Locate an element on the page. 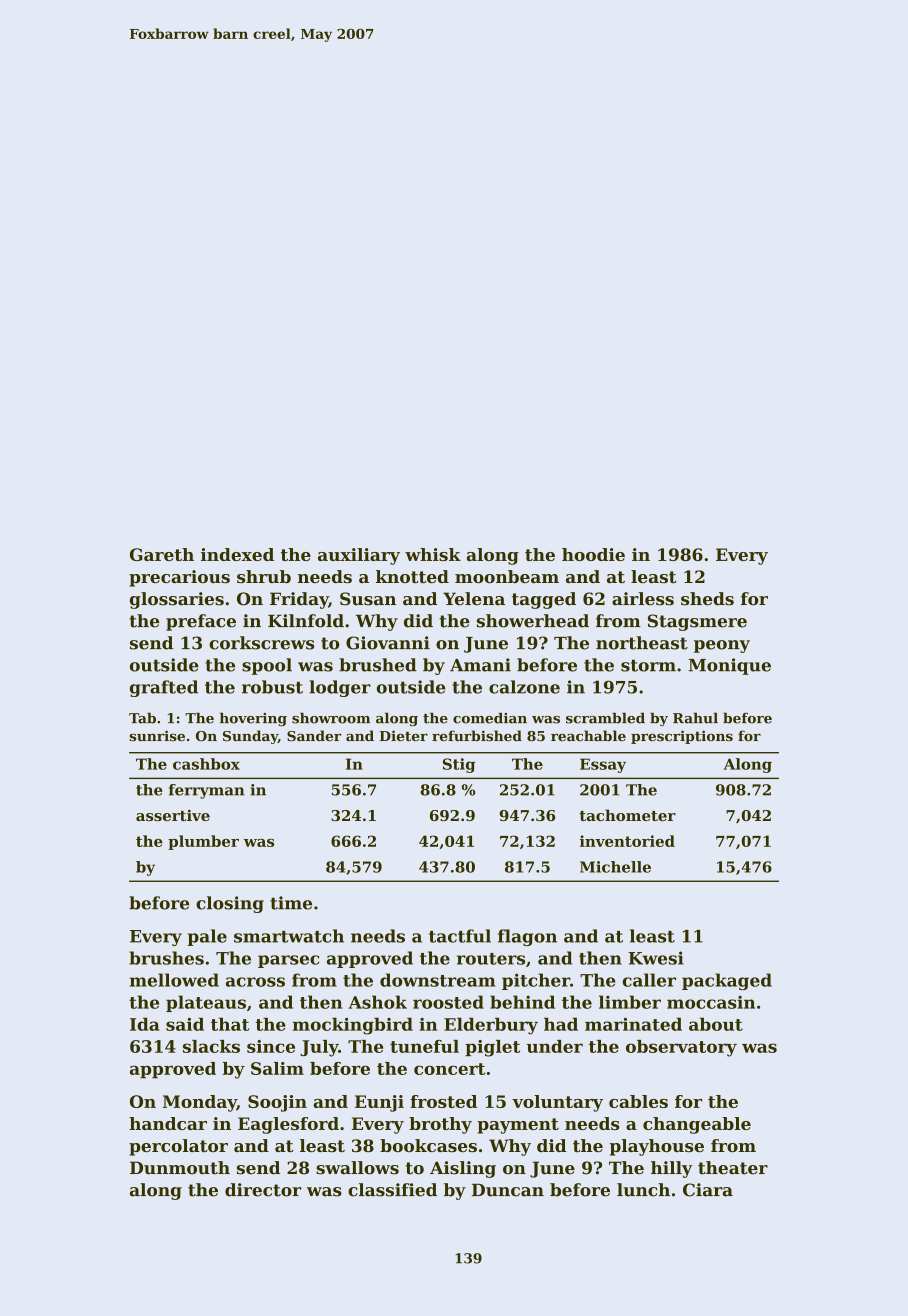 This page has width=908, height=1316. precarious is located at coordinates (179, 578).
